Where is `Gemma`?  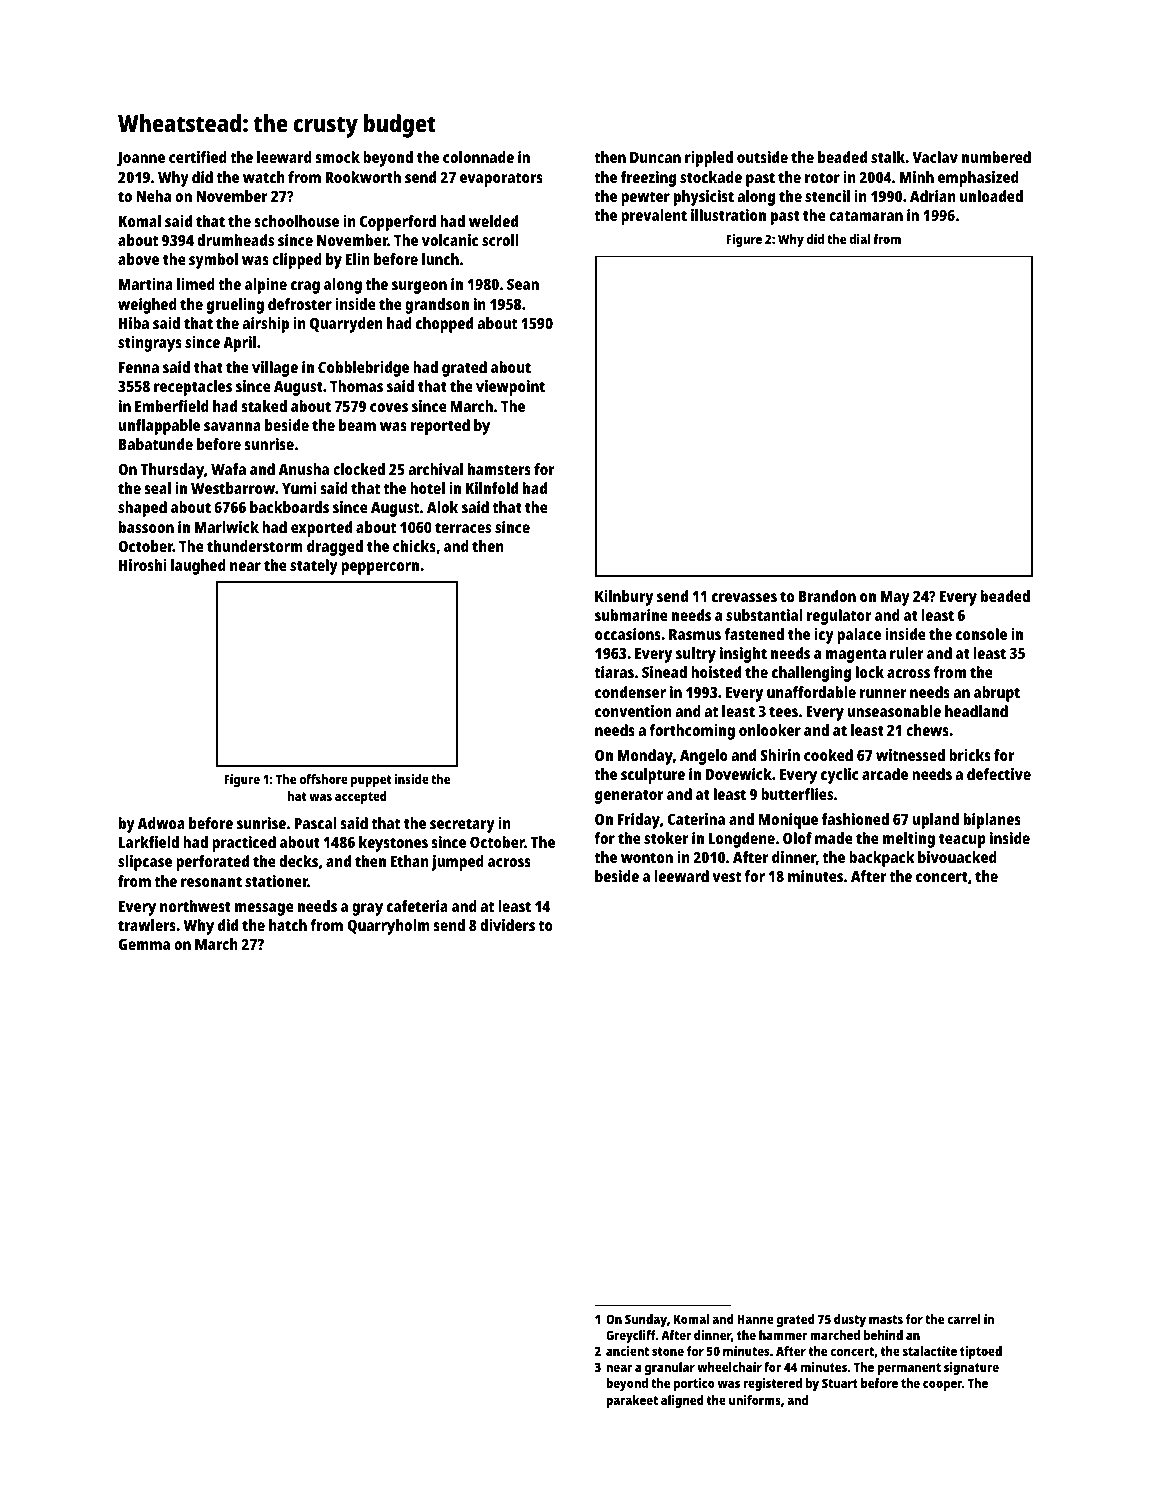 Gemma is located at coordinates (144, 944).
